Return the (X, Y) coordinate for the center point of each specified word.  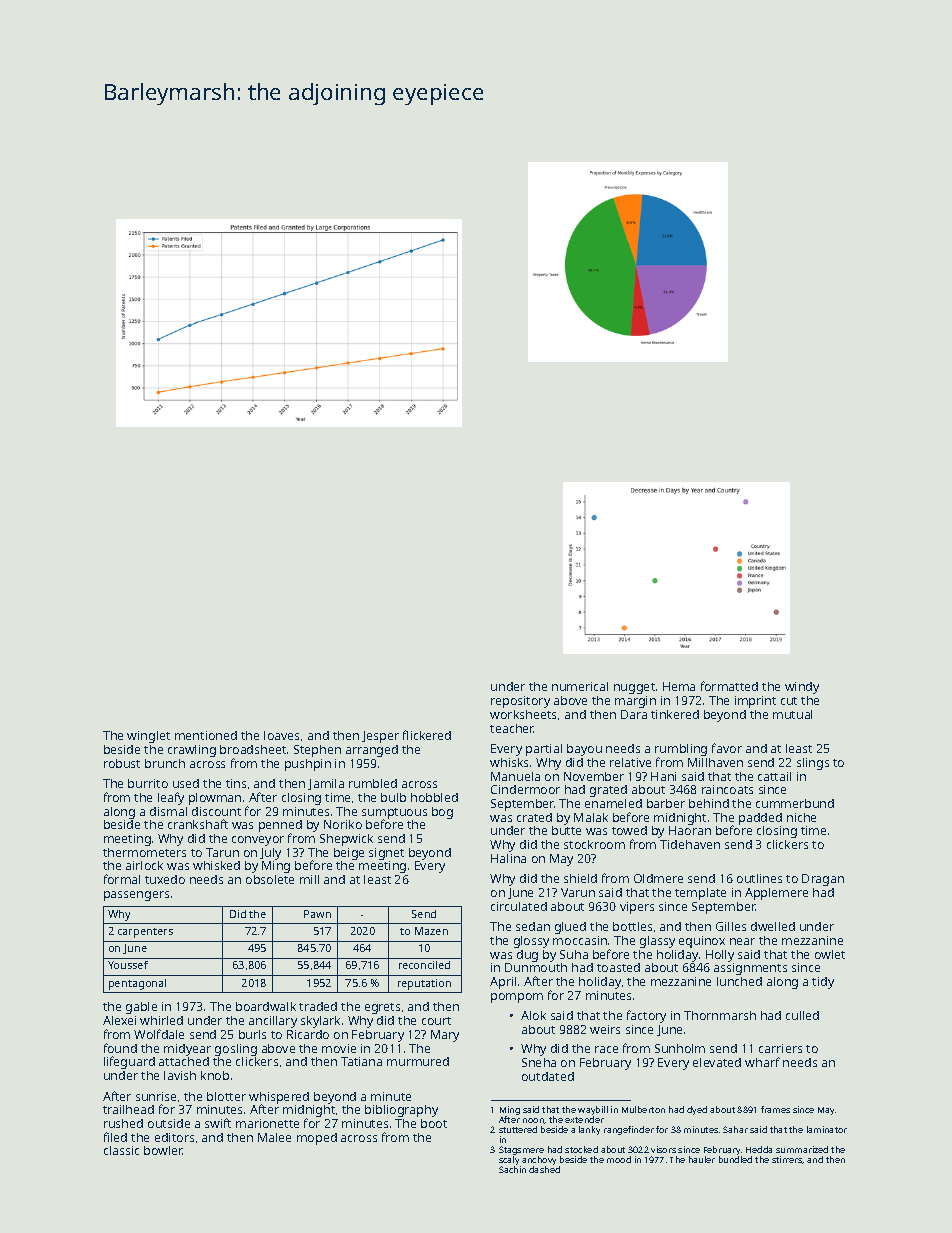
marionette (267, 1123)
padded (760, 819)
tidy (823, 983)
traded (318, 1006)
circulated (519, 906)
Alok (533, 1015)
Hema (679, 686)
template (700, 894)
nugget (634, 688)
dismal (168, 811)
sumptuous (394, 814)
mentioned (206, 735)
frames (775, 1109)
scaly (509, 1160)
